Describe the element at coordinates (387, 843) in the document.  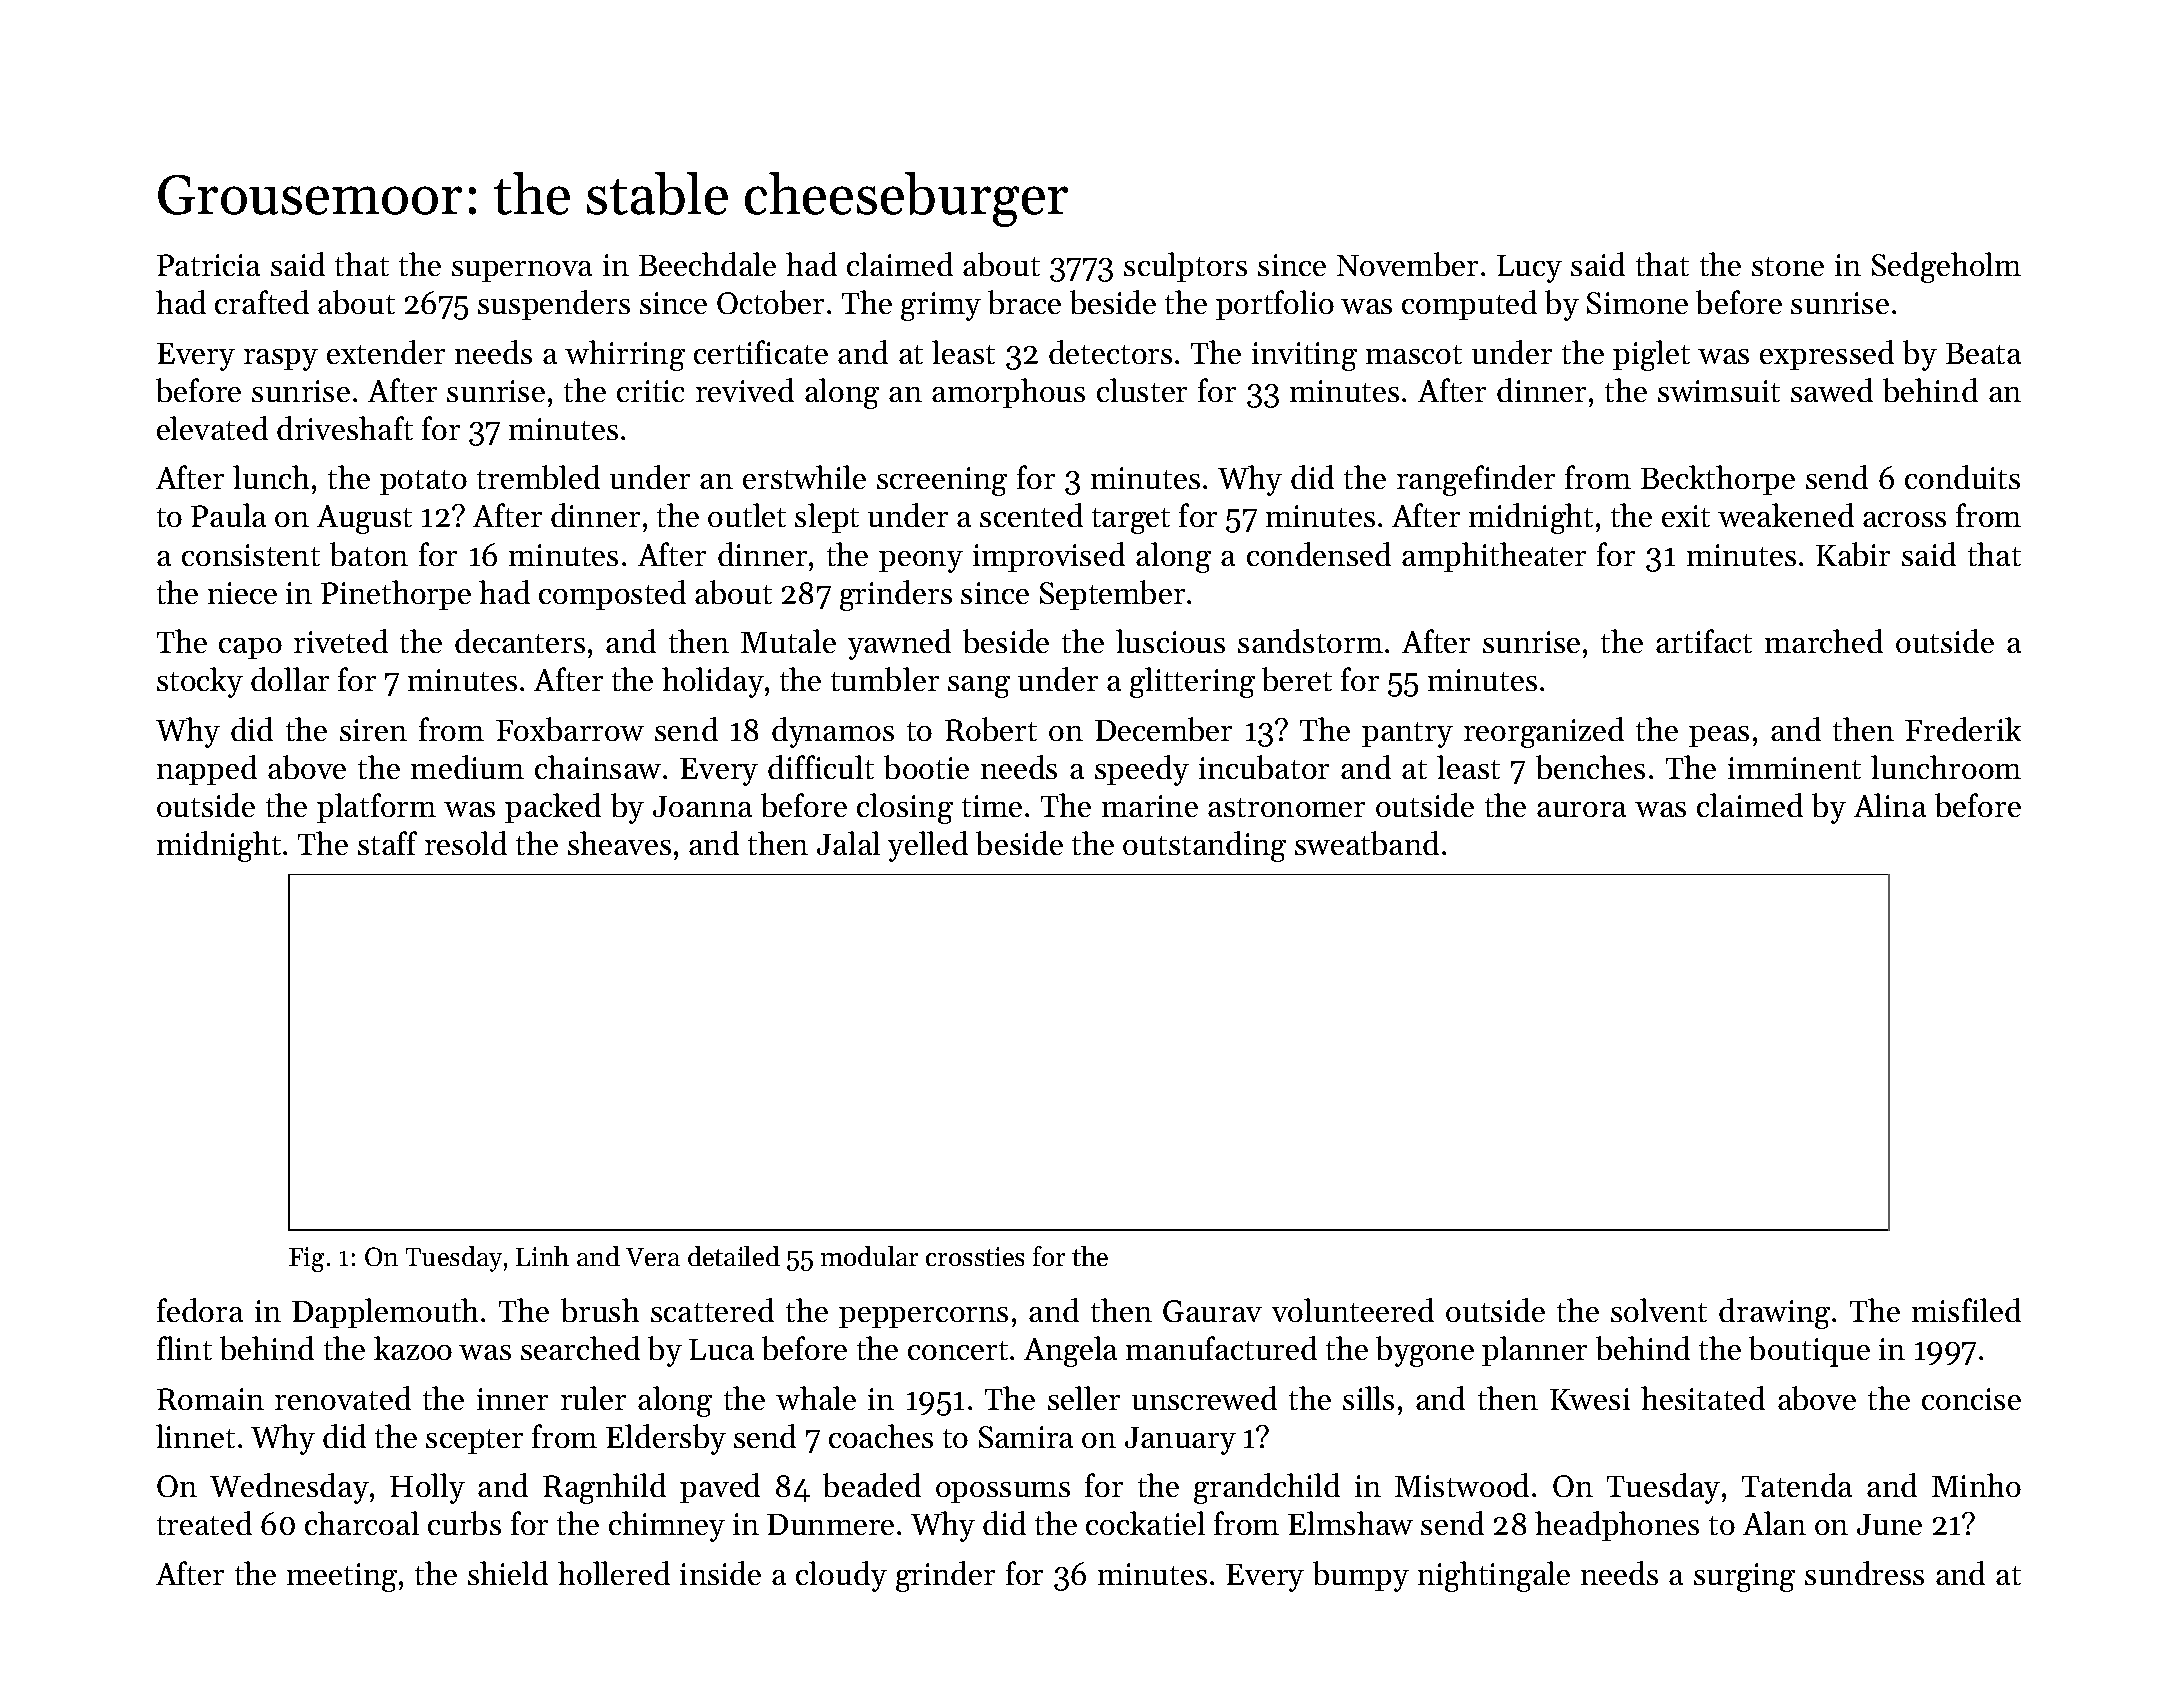
I see `staff` at that location.
